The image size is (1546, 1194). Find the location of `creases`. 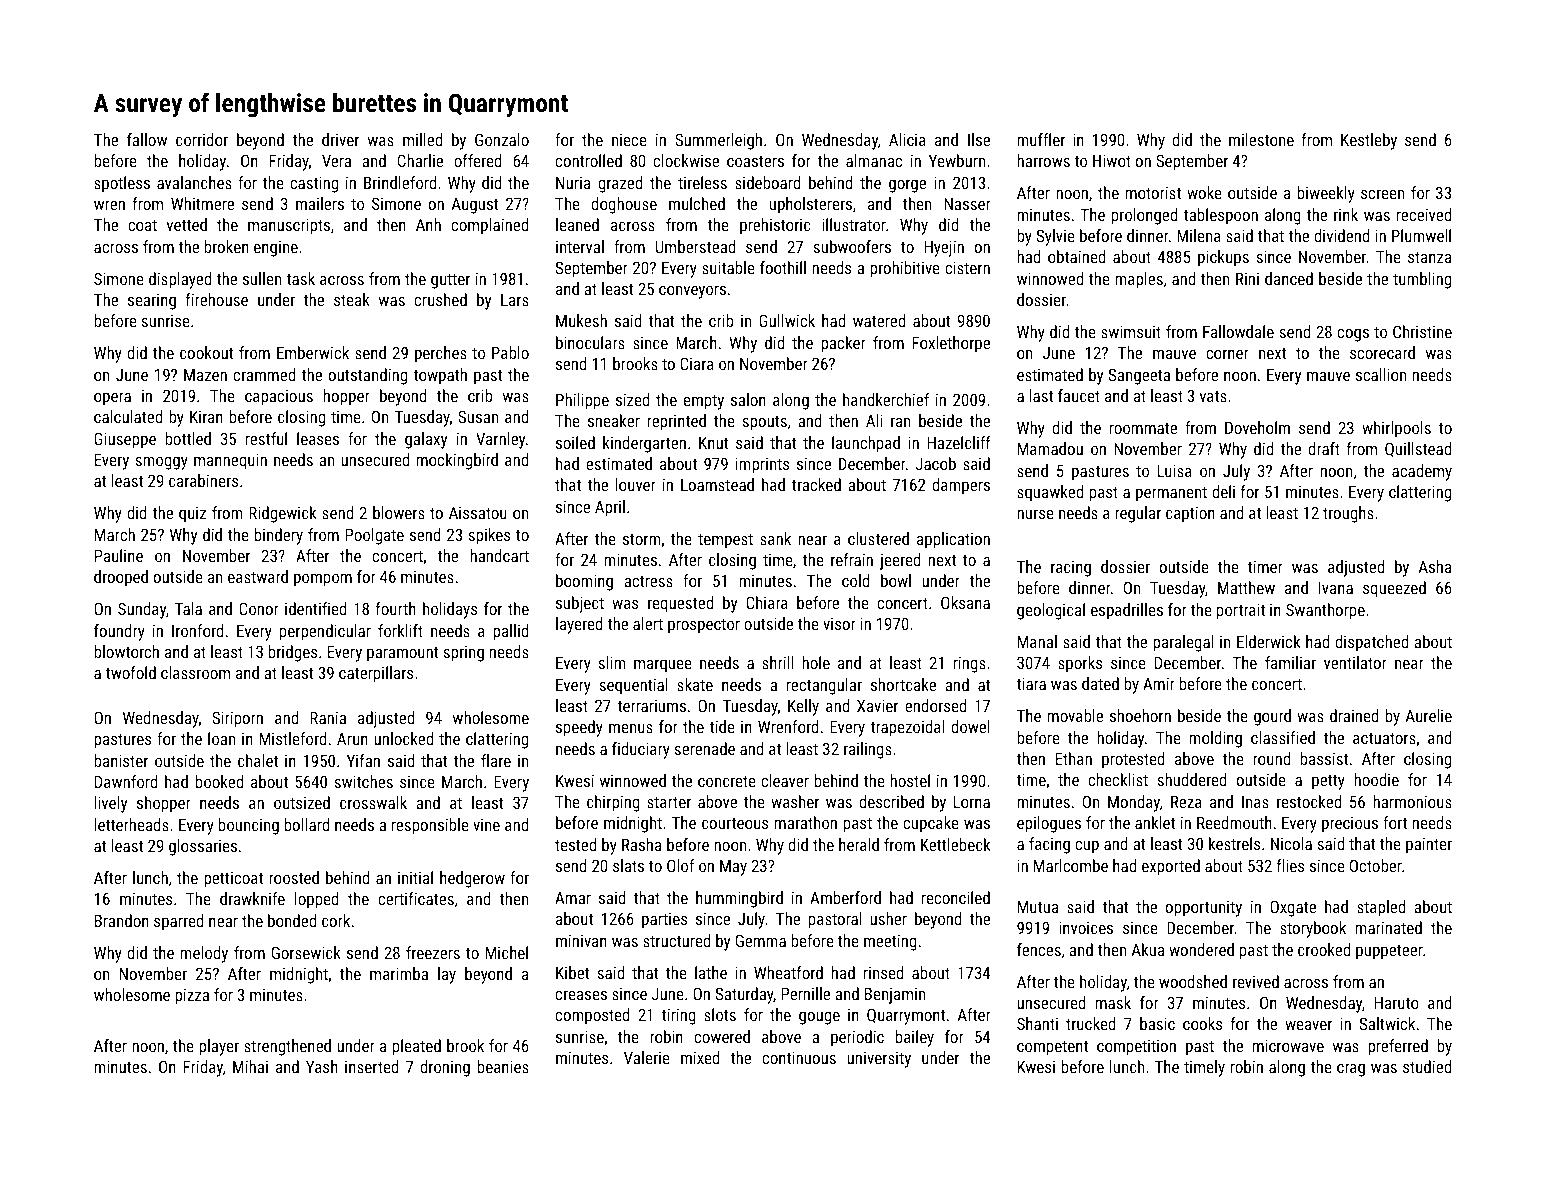

creases is located at coordinates (581, 995).
